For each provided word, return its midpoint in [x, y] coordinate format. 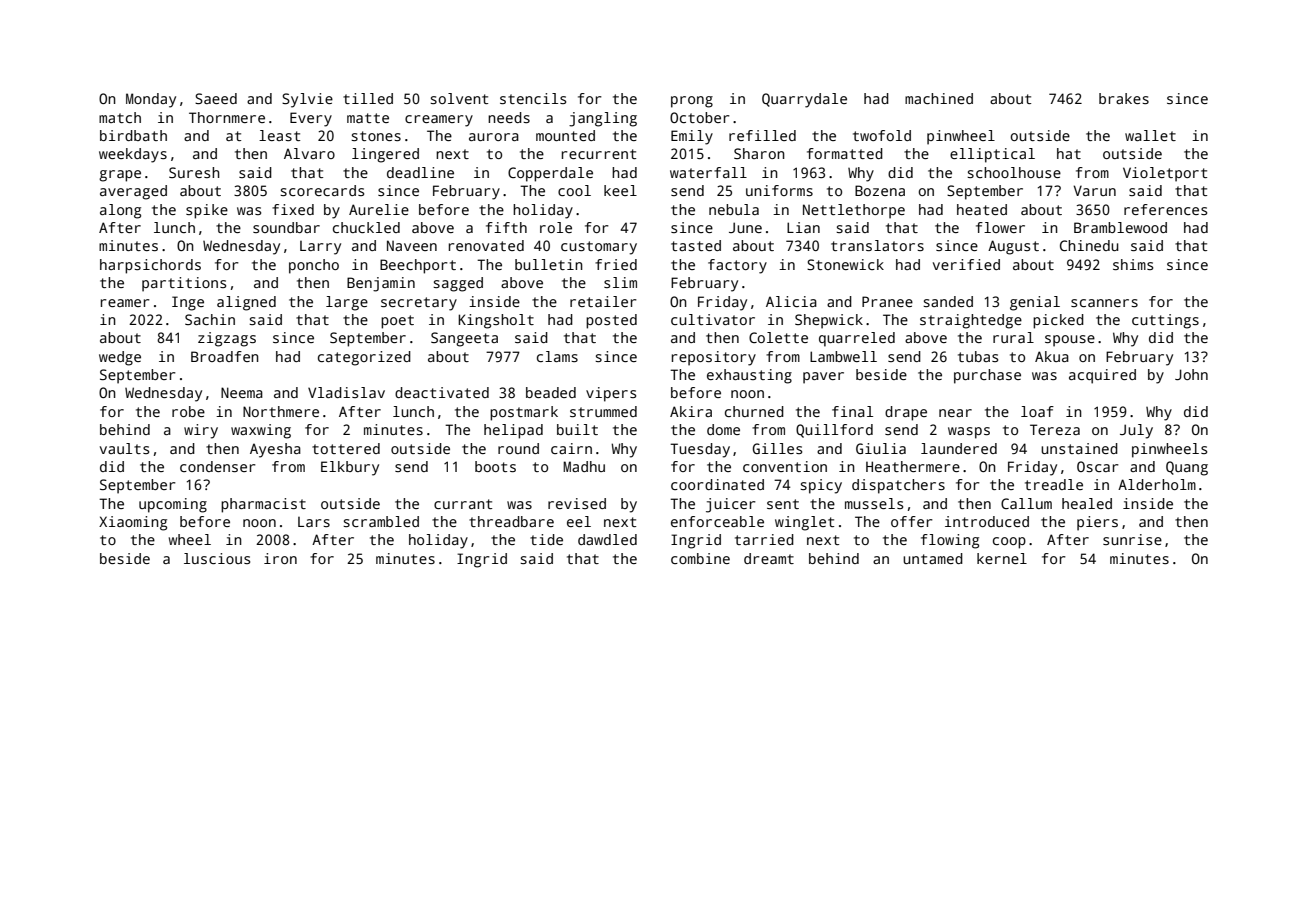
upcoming [173, 505]
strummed [603, 411]
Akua [1052, 356]
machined [939, 98]
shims [1133, 264]
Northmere [281, 411]
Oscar [1098, 466]
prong [692, 102]
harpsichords [150, 266]
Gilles [777, 448]
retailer [603, 301]
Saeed [216, 98]
